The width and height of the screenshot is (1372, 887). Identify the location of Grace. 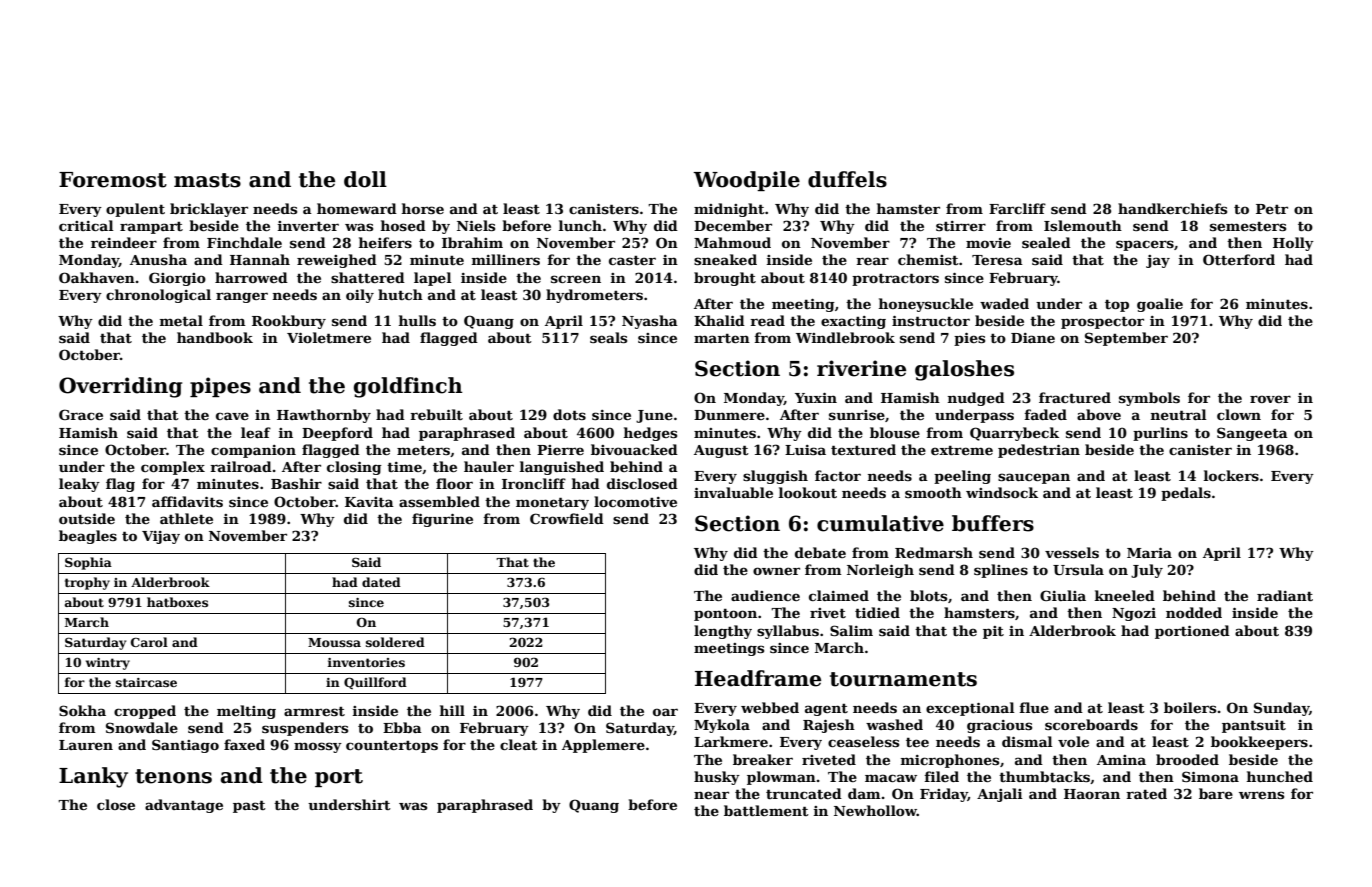
(81, 414).
